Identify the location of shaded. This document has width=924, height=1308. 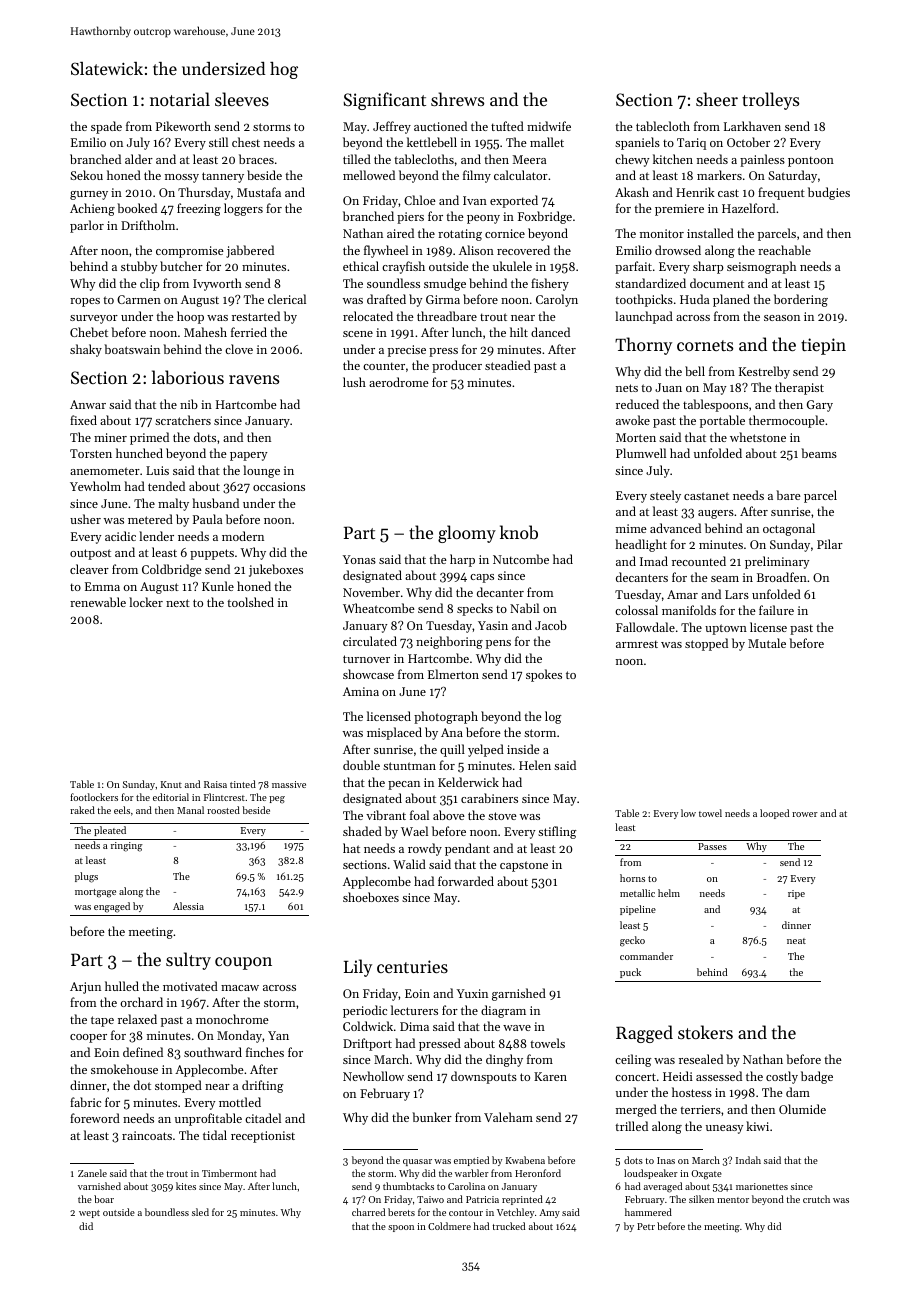
(362, 831).
